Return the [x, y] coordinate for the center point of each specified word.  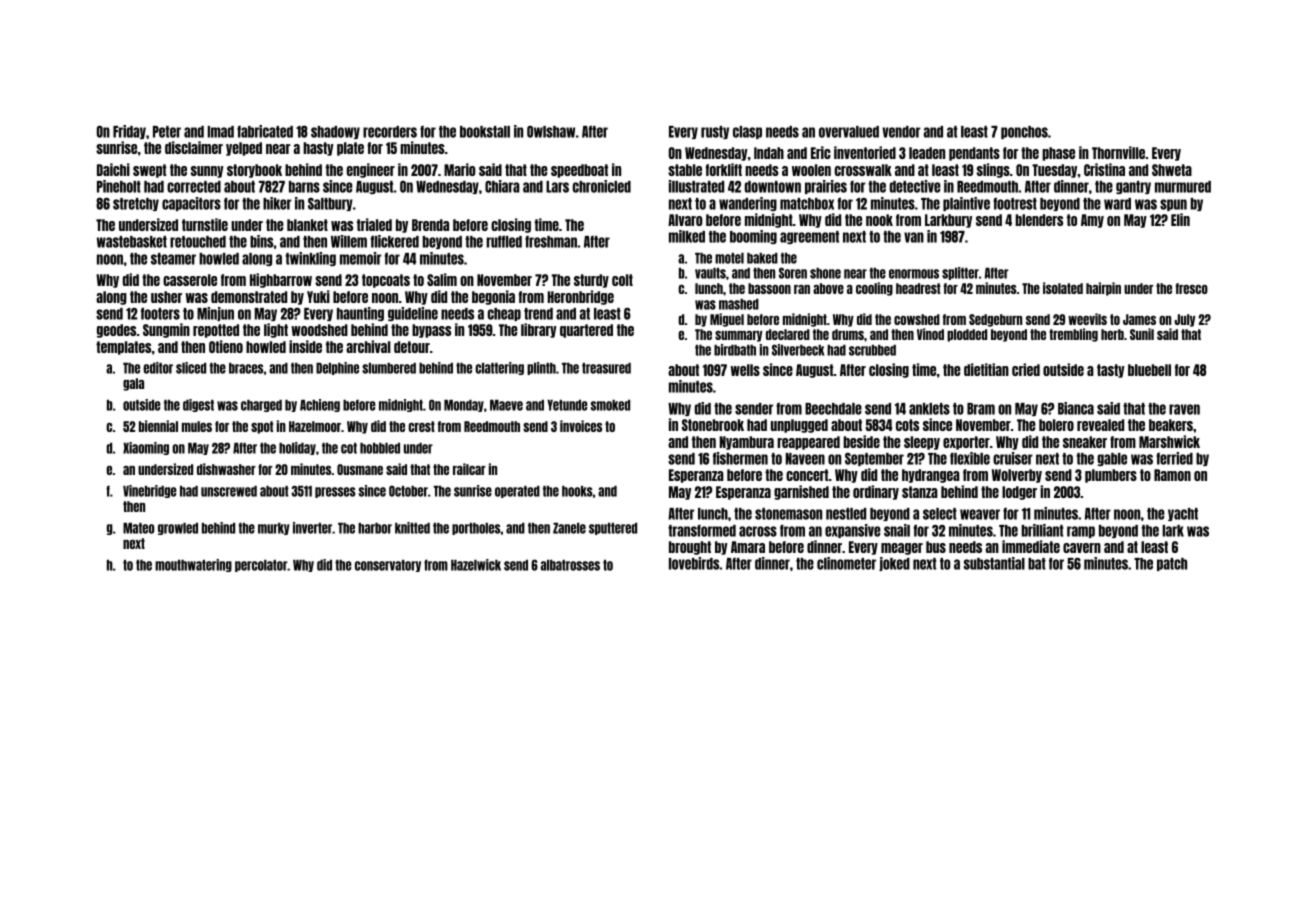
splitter [960, 273]
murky [274, 529]
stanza [920, 492]
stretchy [136, 204]
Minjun [215, 314]
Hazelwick [476, 565]
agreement [809, 237]
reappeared [808, 443]
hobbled [380, 448]
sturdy [591, 281]
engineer [371, 170]
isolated [1063, 288]
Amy [1092, 221]
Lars [557, 187]
